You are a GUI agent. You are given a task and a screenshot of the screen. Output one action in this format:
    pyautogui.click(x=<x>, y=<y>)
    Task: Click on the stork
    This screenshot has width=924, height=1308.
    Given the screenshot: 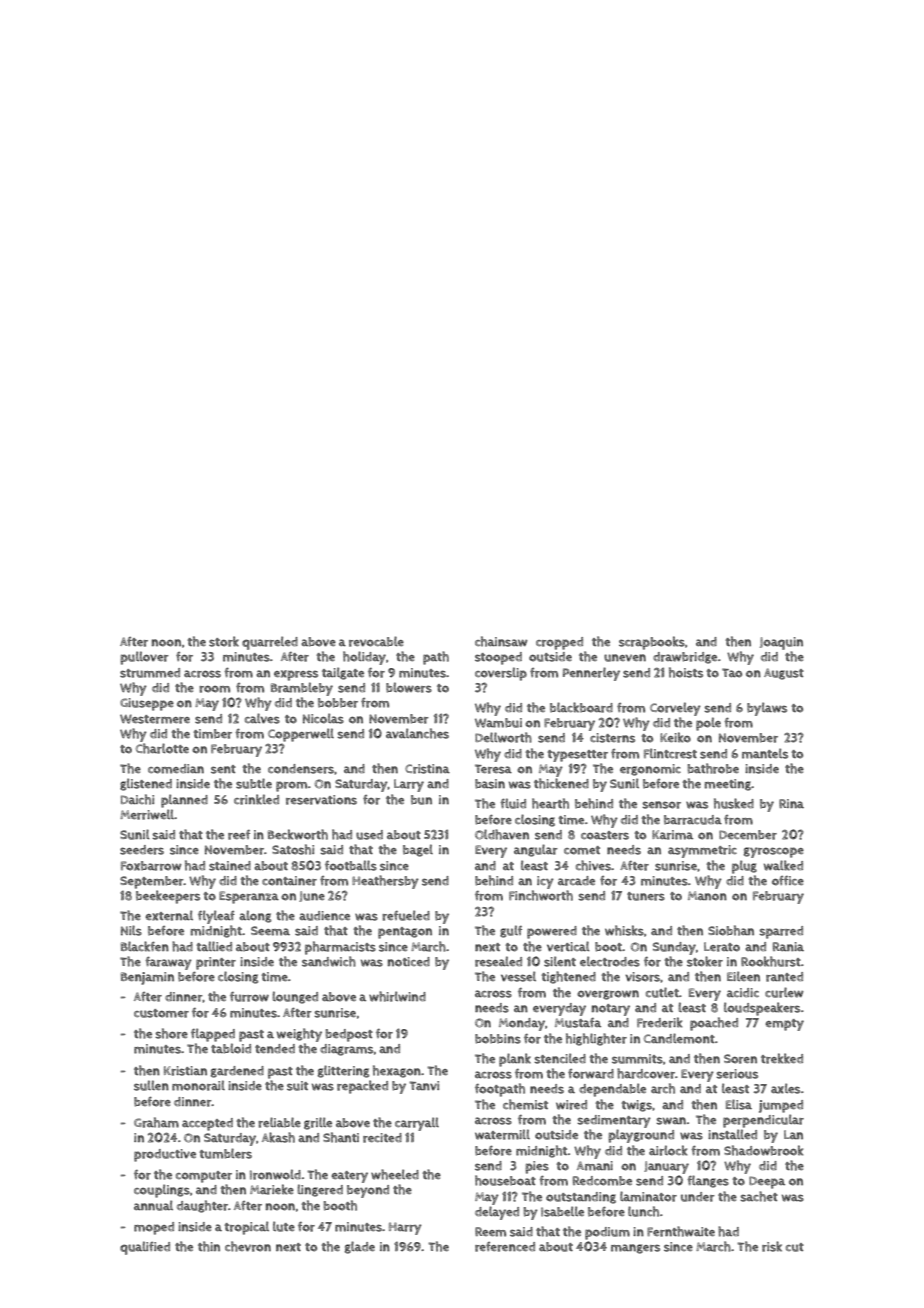 What is the action you would take?
    pyautogui.click(x=224, y=641)
